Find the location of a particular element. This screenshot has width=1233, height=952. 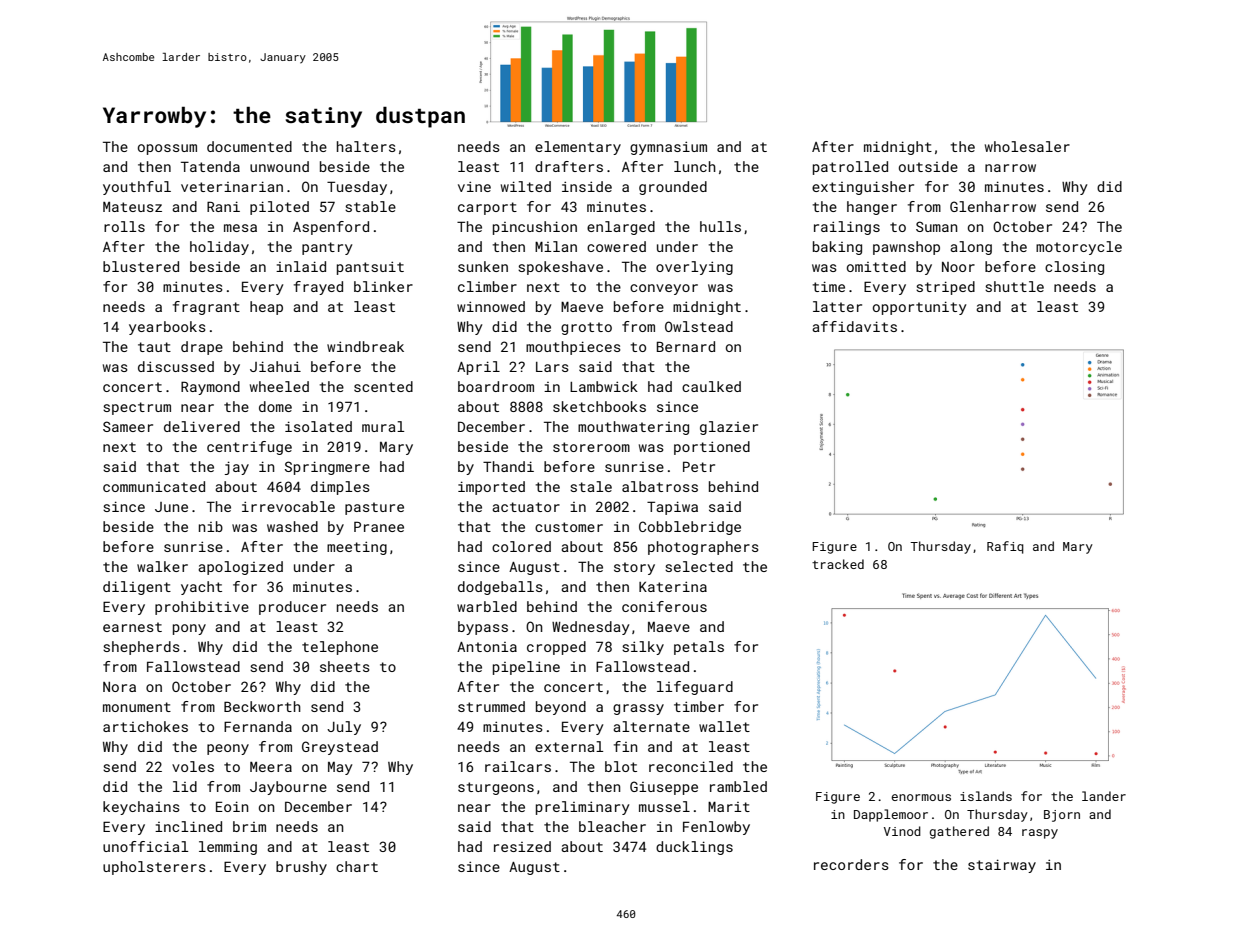

petals is located at coordinates (699, 648).
